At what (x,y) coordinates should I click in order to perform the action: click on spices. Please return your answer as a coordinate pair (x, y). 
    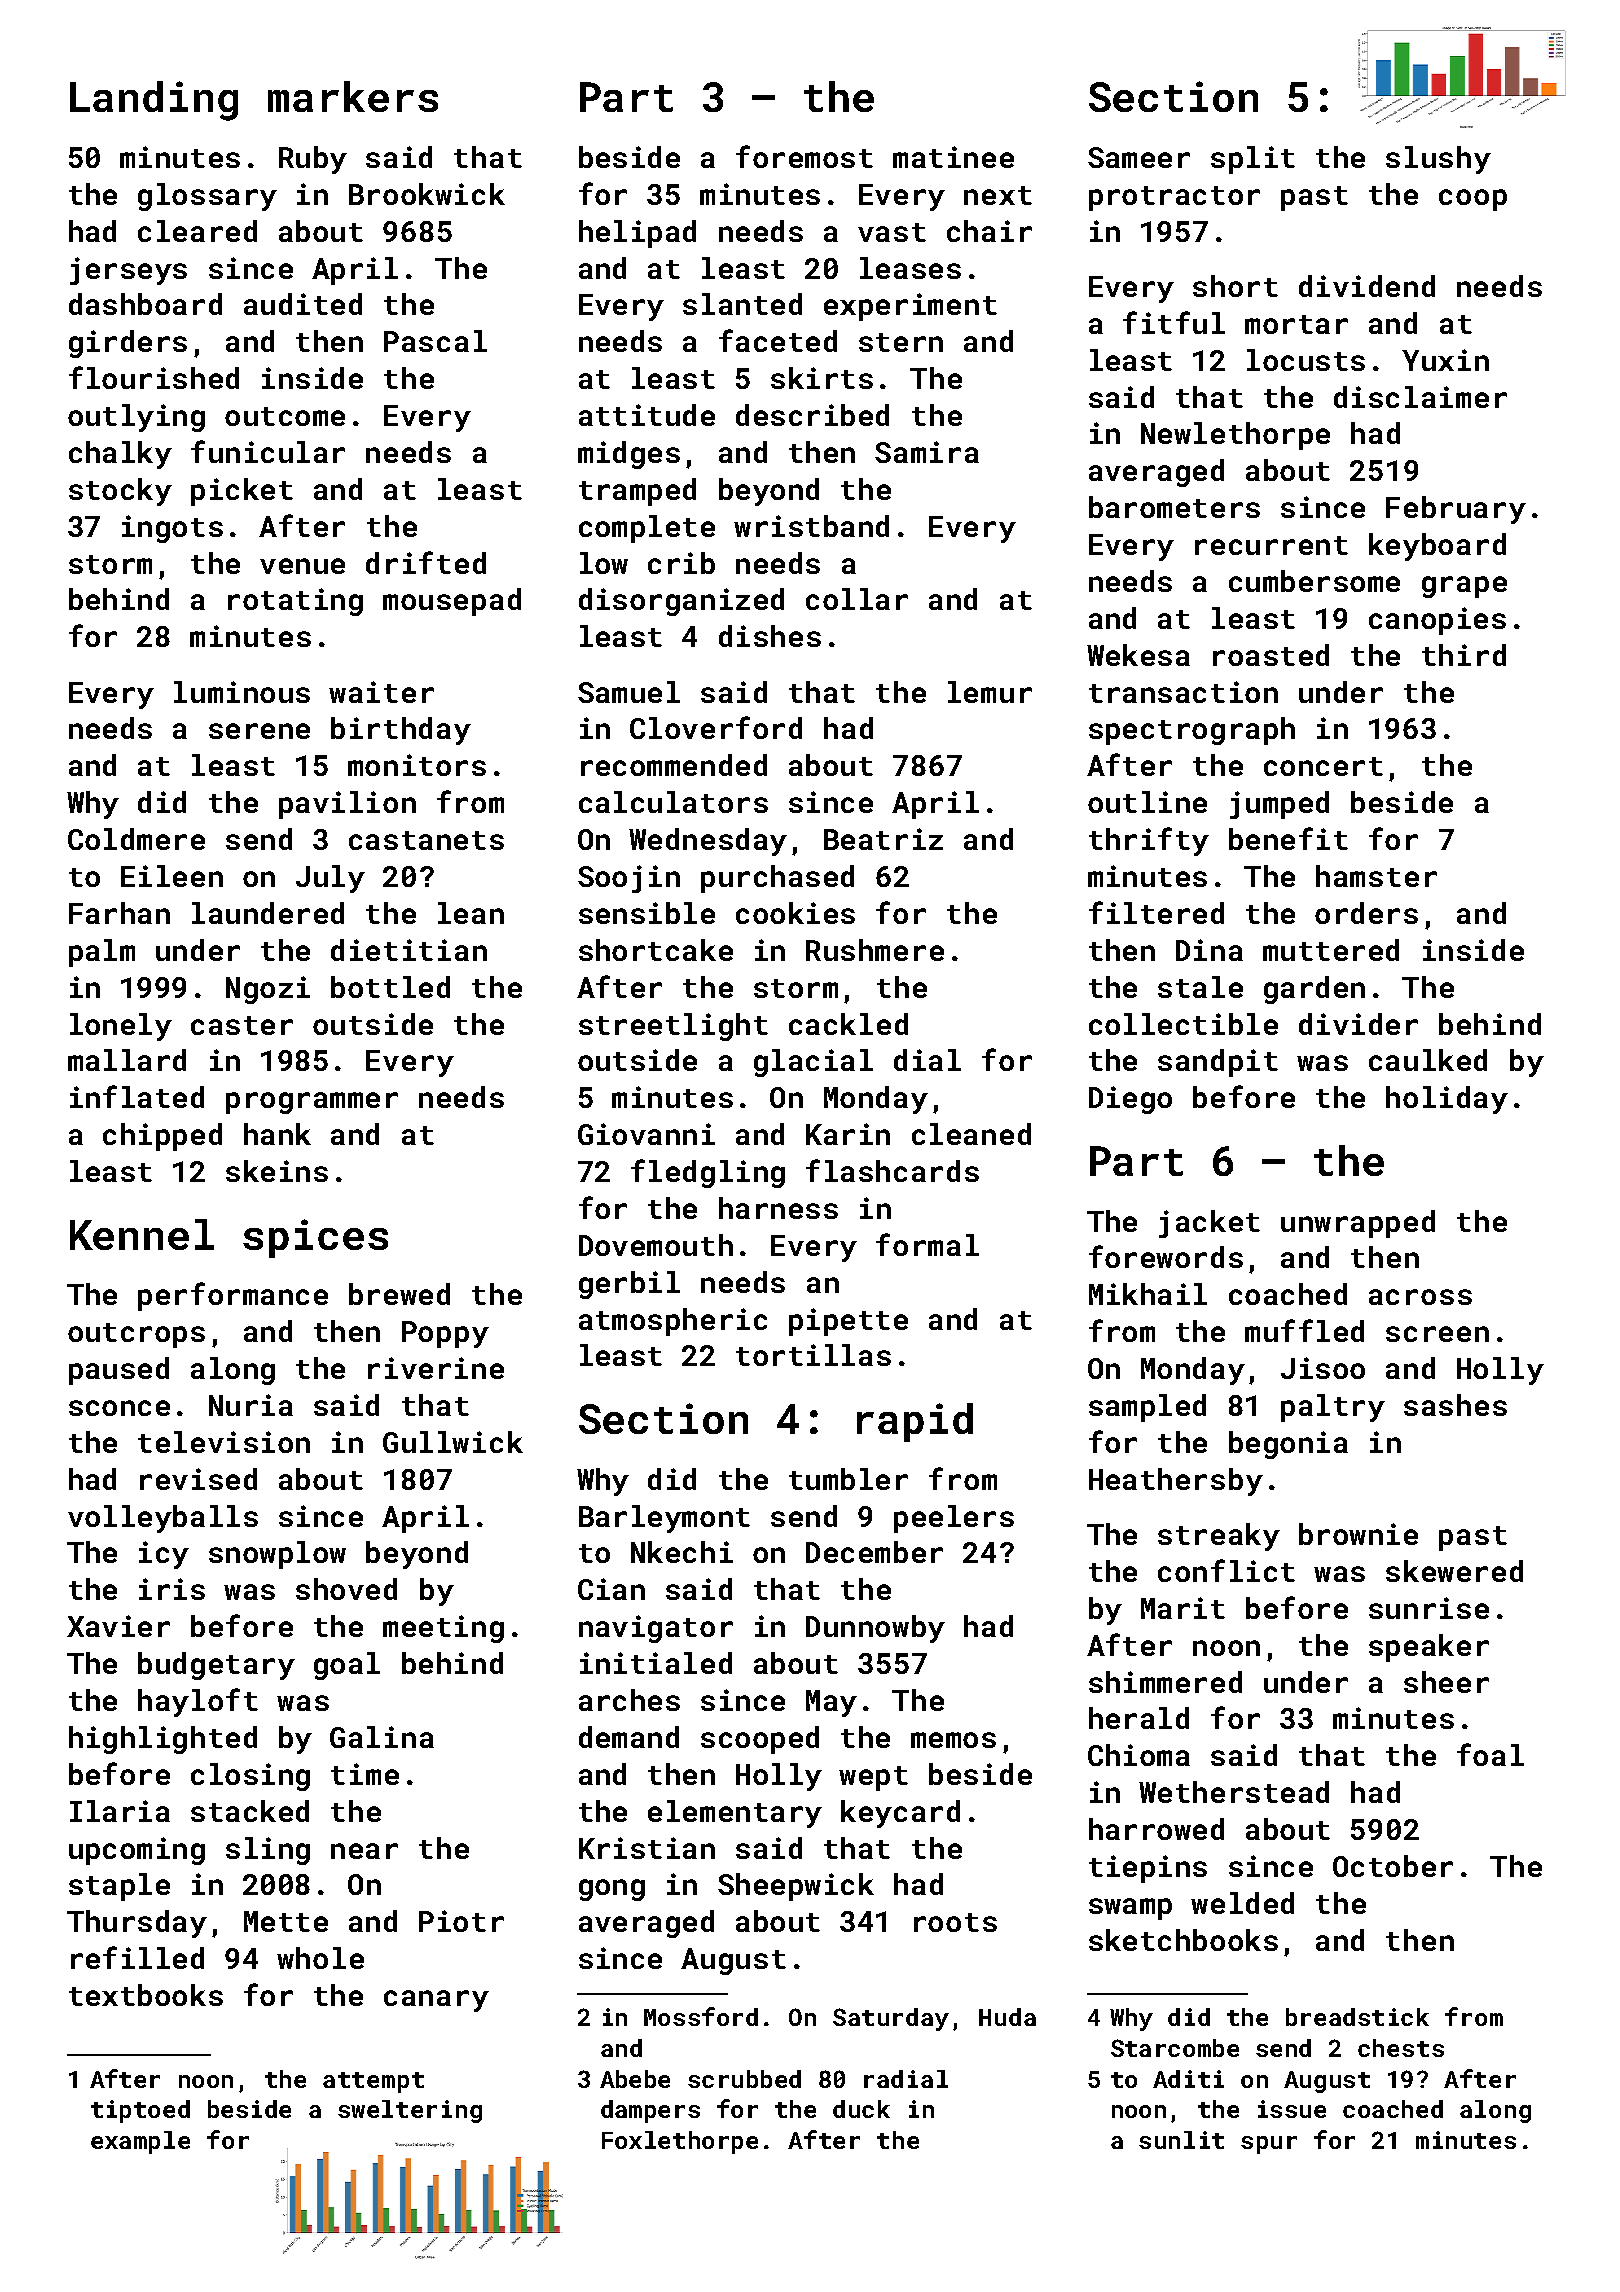
    Looking at the image, I should click on (315, 1238).
